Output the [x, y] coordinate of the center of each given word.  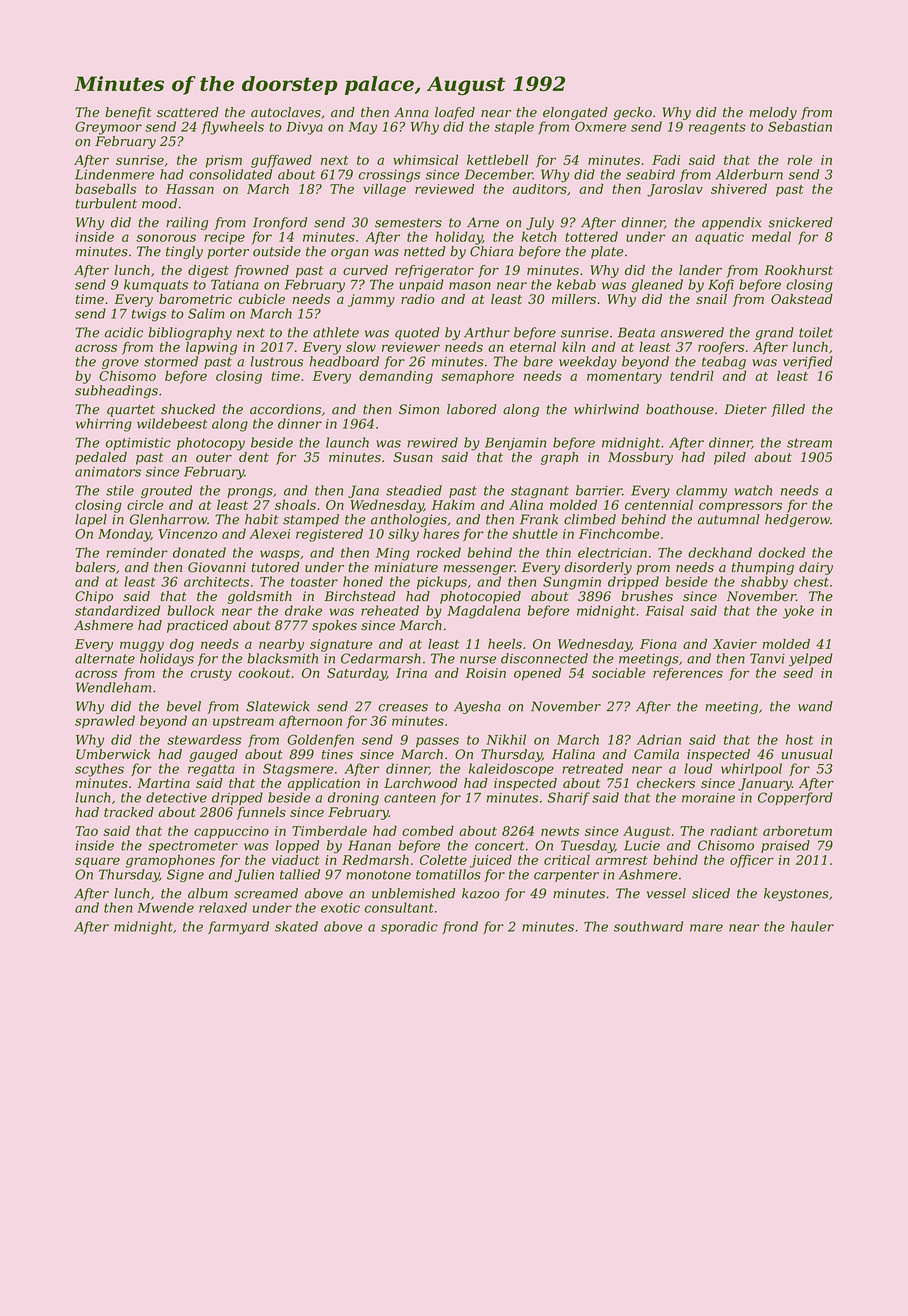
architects [216, 581]
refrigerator [434, 271]
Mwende [165, 907]
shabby [764, 583]
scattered [188, 112]
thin [558, 552]
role [800, 160]
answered [692, 332]
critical [567, 859]
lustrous [277, 361]
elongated [575, 113]
